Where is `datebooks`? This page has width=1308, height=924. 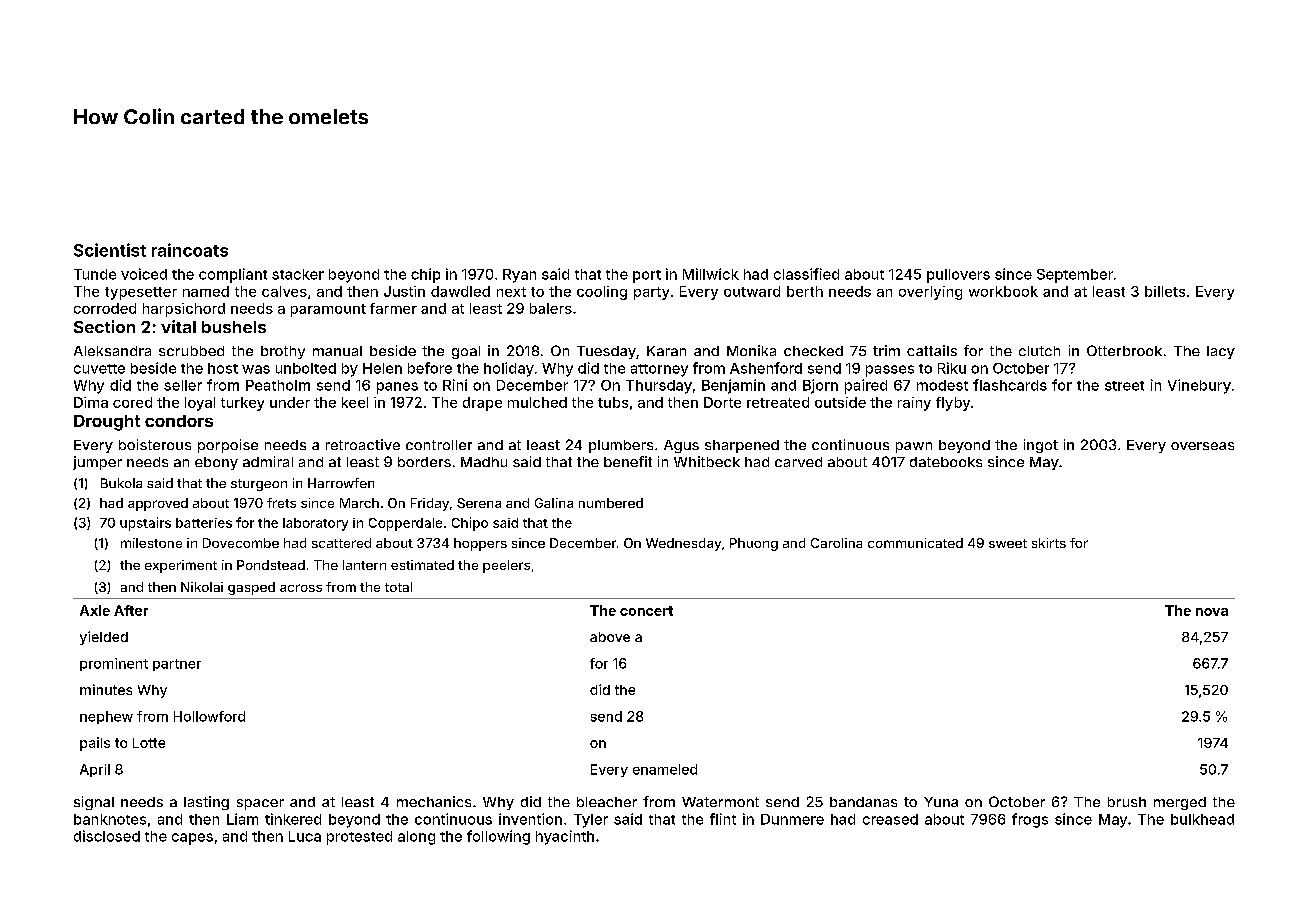 datebooks is located at coordinates (946, 462).
